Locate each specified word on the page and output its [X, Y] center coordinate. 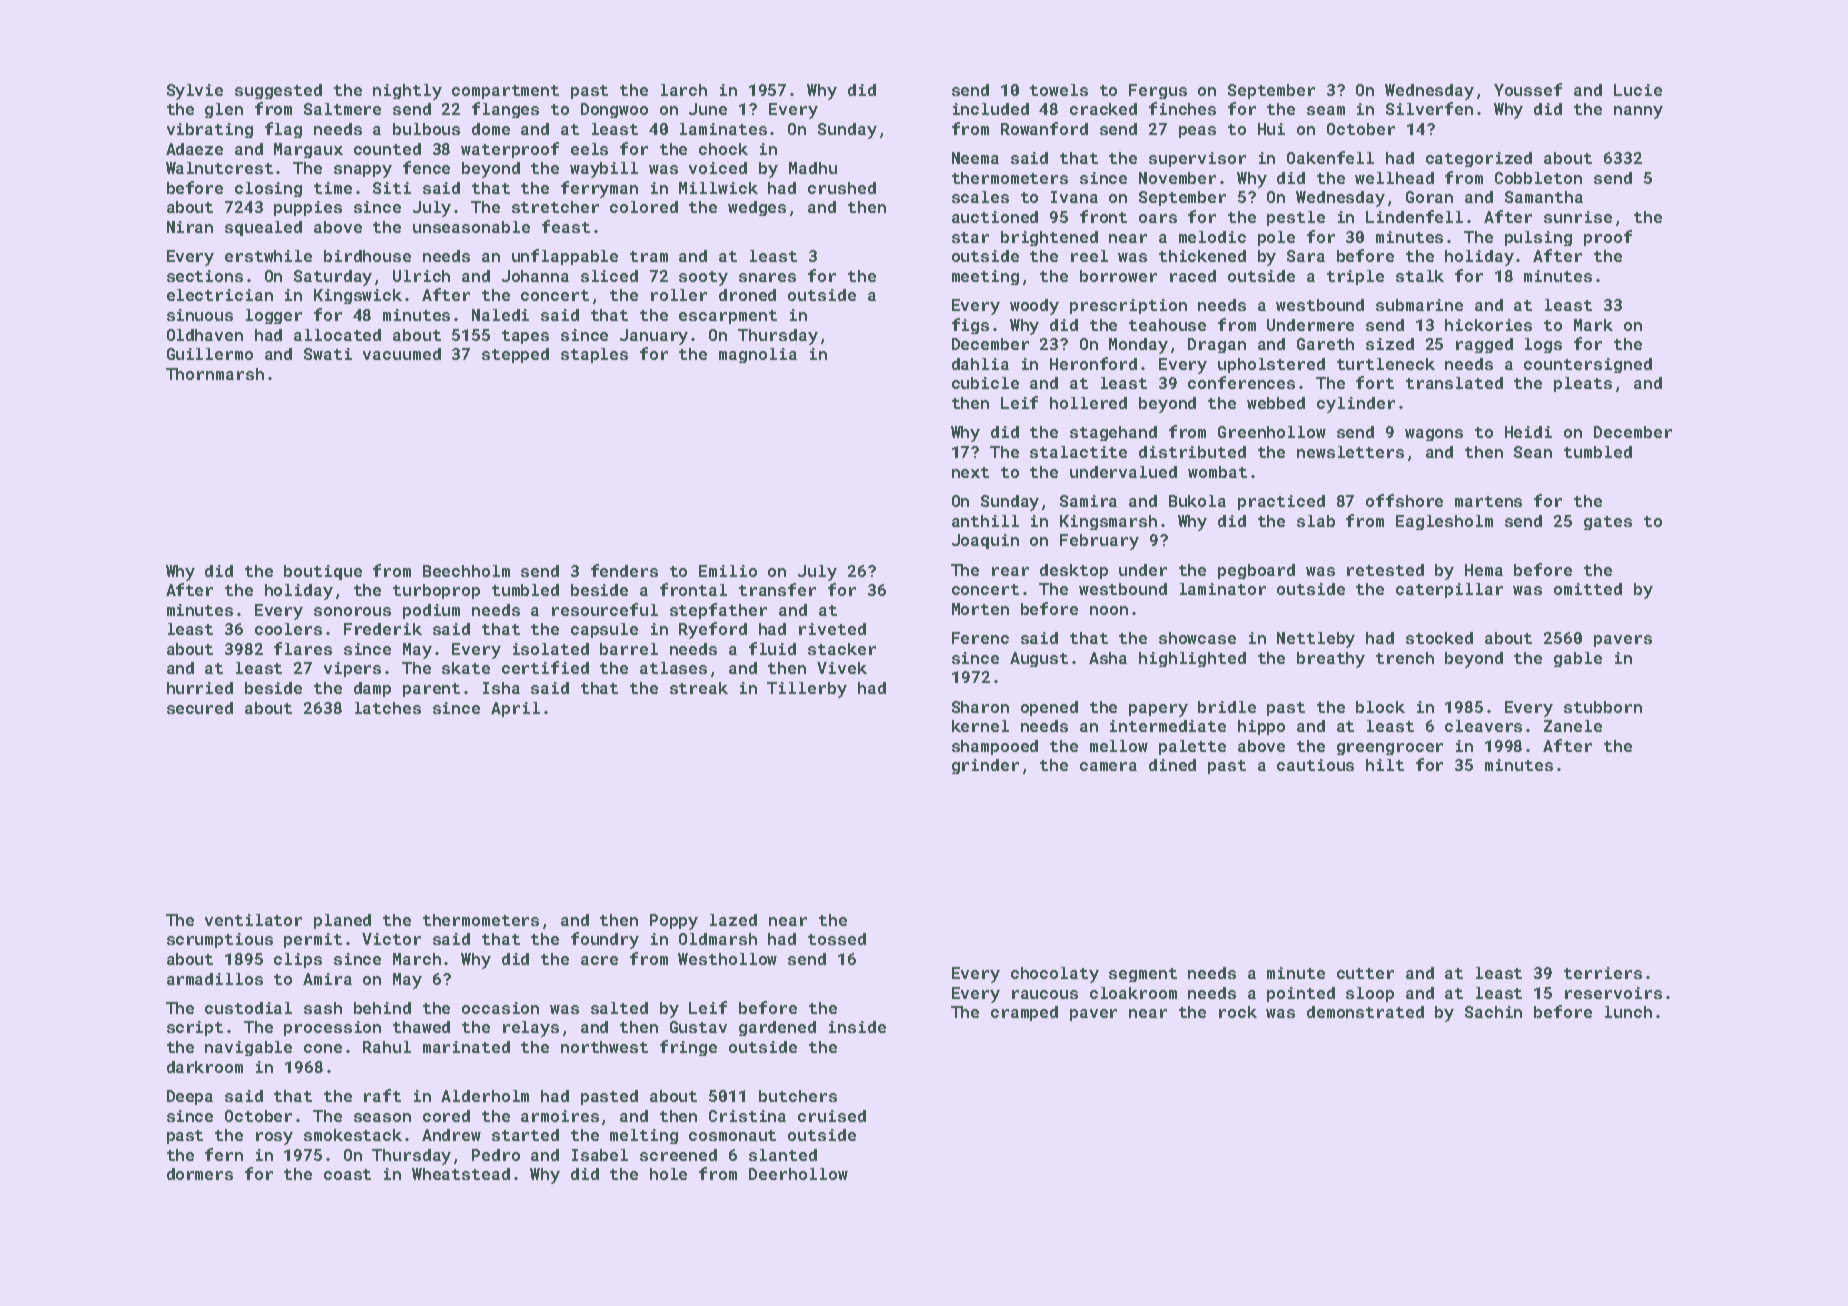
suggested [278, 91]
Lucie [1638, 90]
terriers [1603, 973]
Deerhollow [798, 1174]
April [515, 709]
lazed [733, 920]
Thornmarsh [215, 374]
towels [1059, 90]
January [654, 337]
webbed [1276, 403]
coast [347, 1174]
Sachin [1493, 1012]
